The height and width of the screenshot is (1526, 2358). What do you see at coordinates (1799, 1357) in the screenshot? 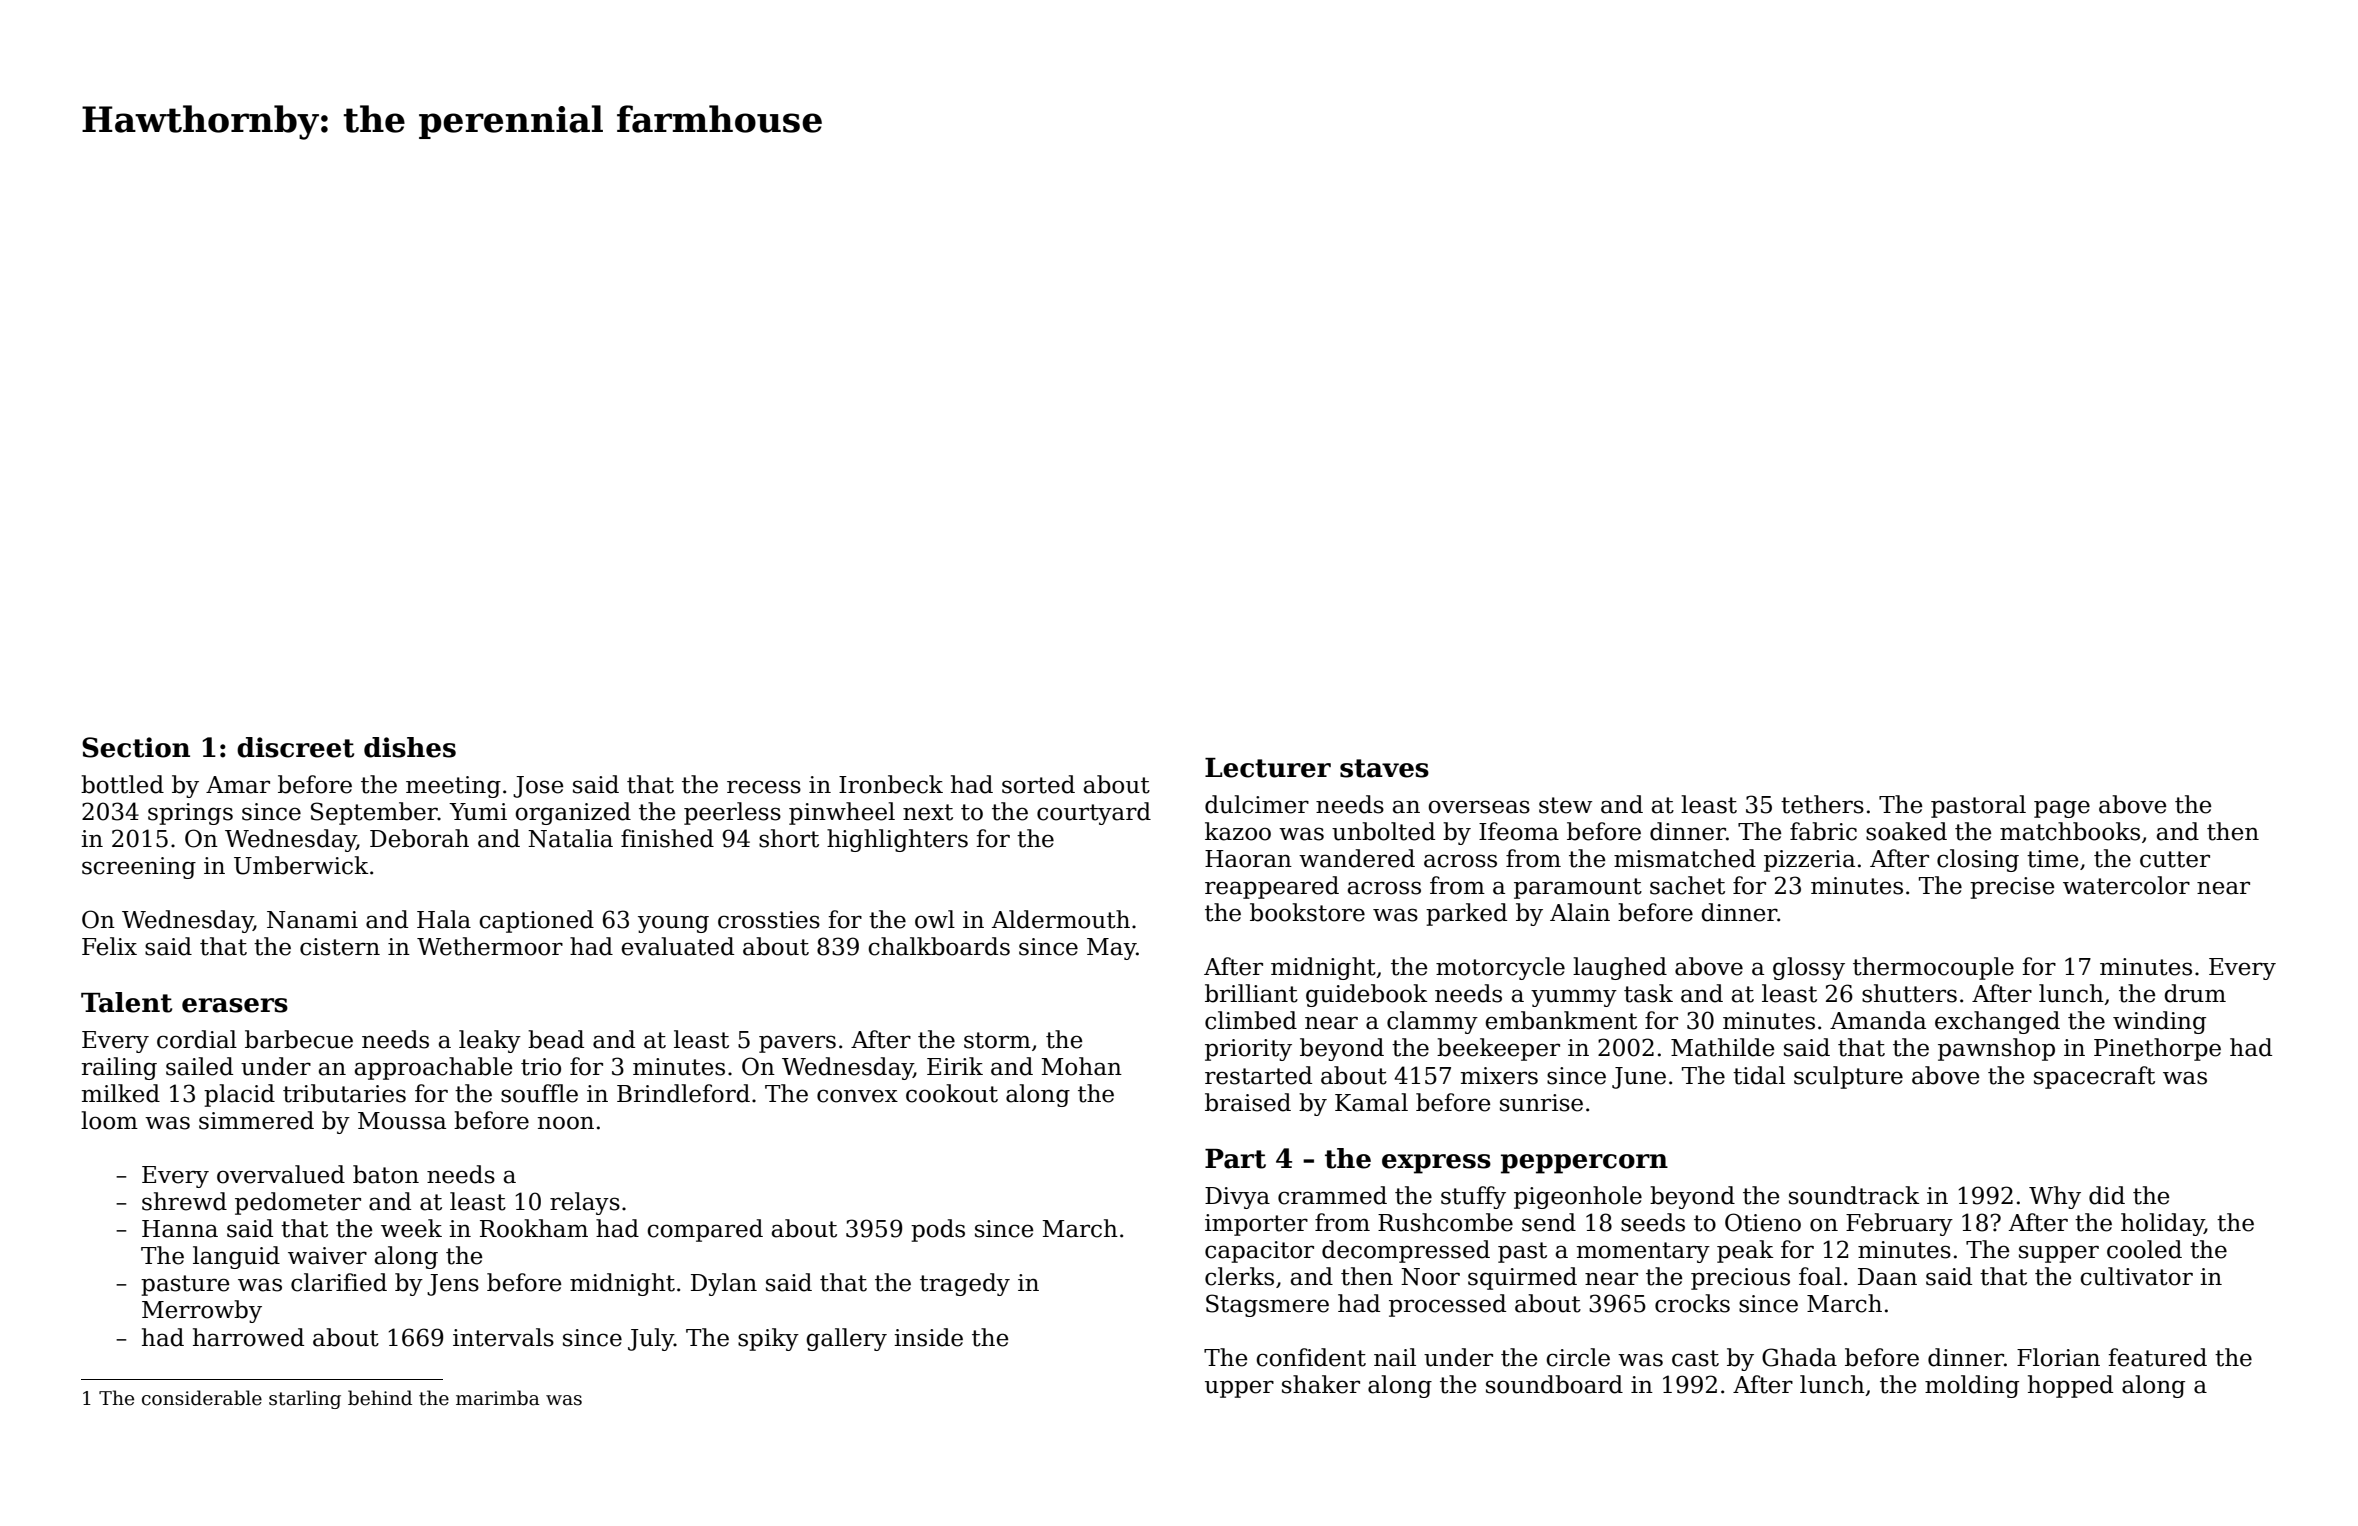
I see `Ghada` at bounding box center [1799, 1357].
